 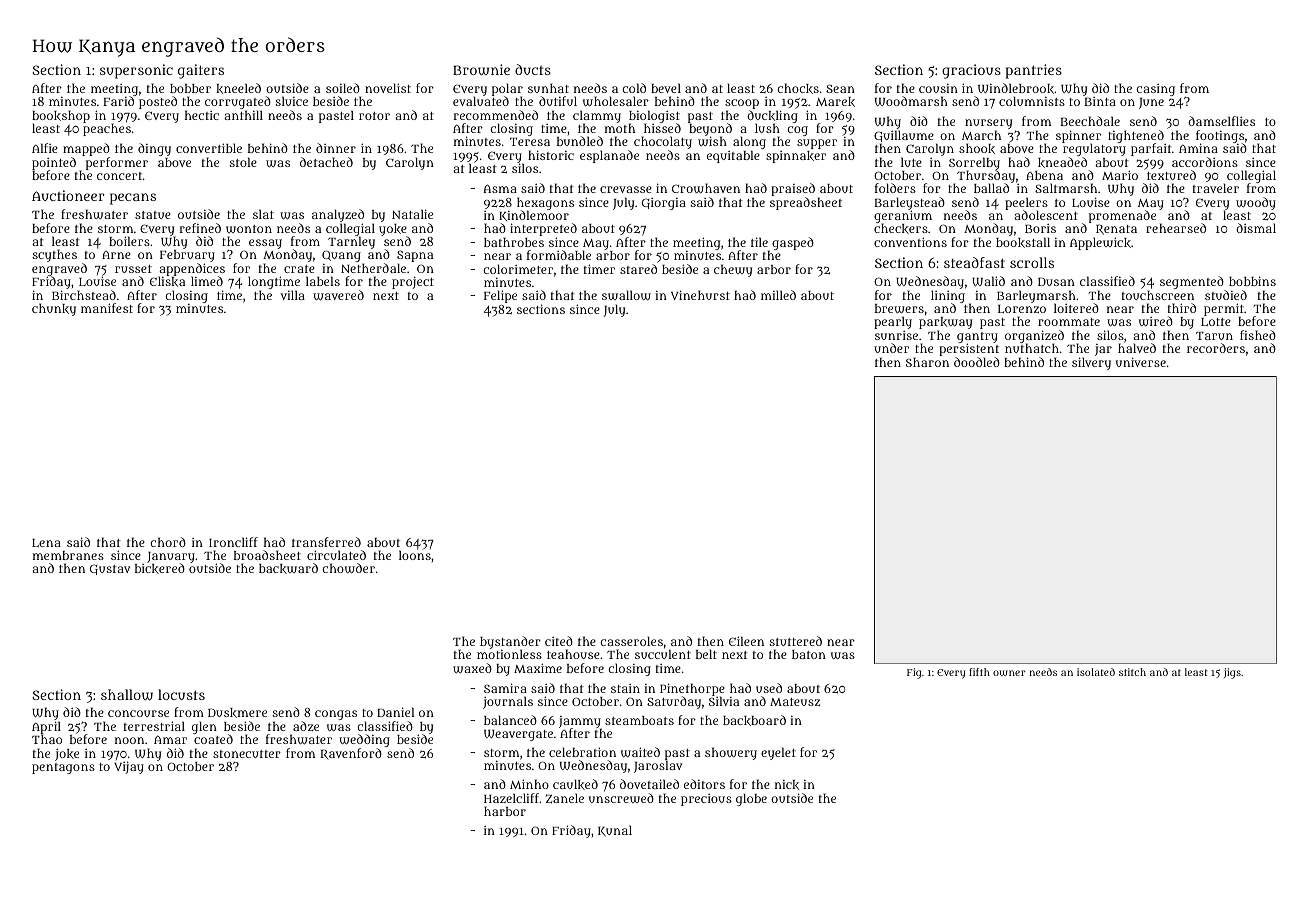 I want to click on June, so click(x=1151, y=103).
